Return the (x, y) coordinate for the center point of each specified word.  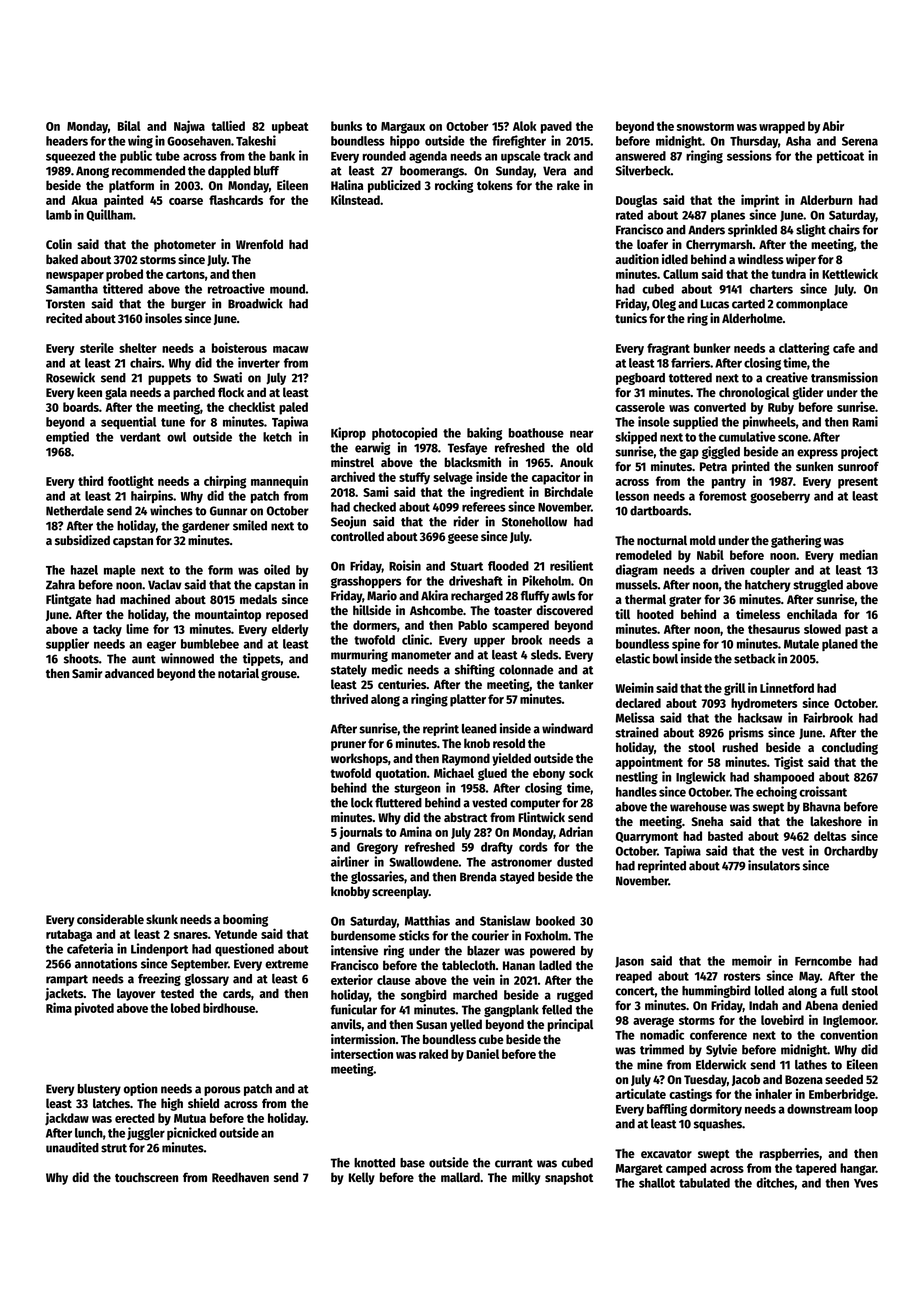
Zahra (60, 585)
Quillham (109, 215)
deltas (830, 836)
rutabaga (69, 935)
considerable (110, 919)
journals (361, 833)
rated (629, 215)
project (859, 452)
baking (484, 433)
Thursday (754, 142)
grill (734, 689)
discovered (564, 610)
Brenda (478, 877)
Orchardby (851, 852)
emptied (67, 437)
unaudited (72, 1147)
